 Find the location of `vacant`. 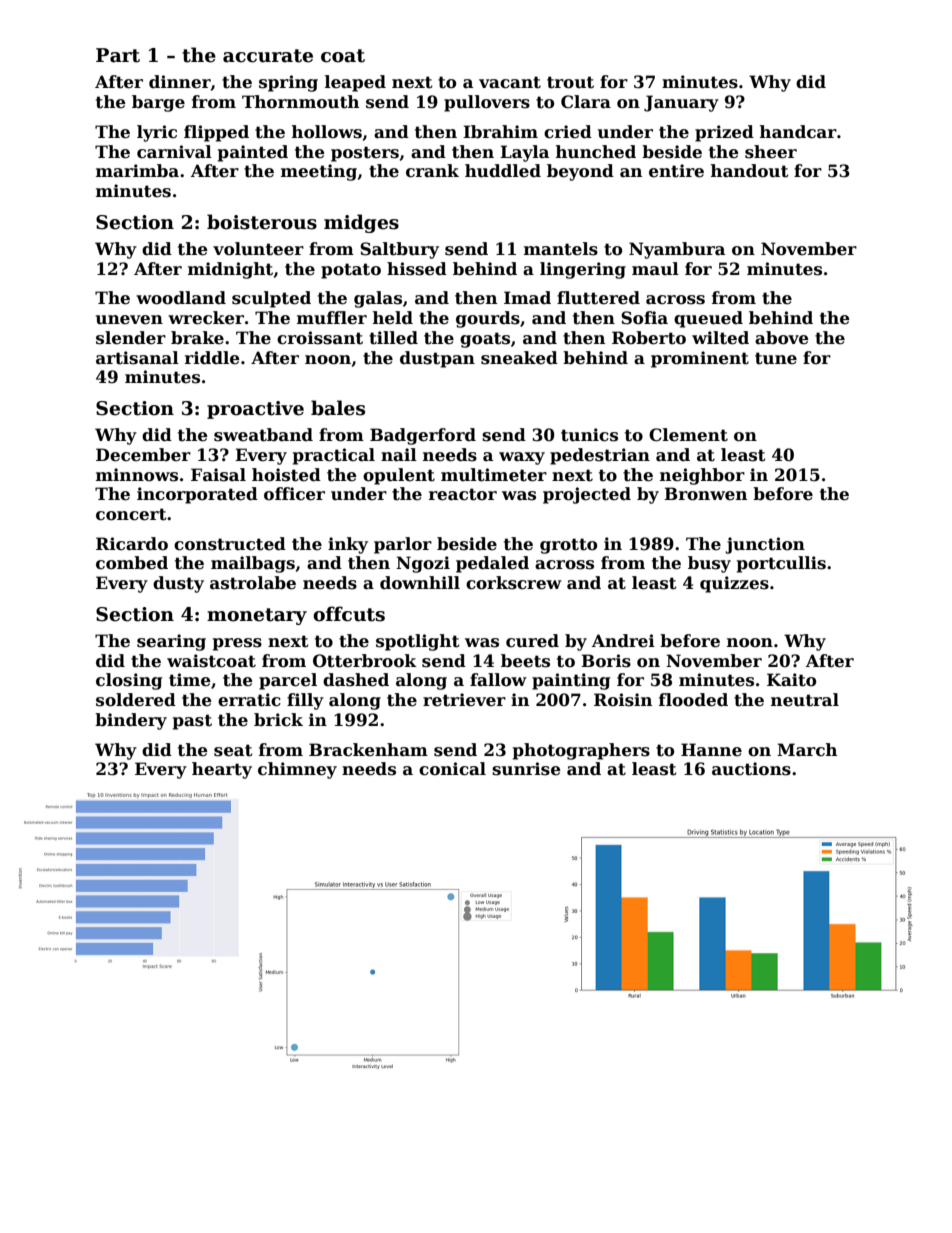

vacant is located at coordinates (510, 82).
